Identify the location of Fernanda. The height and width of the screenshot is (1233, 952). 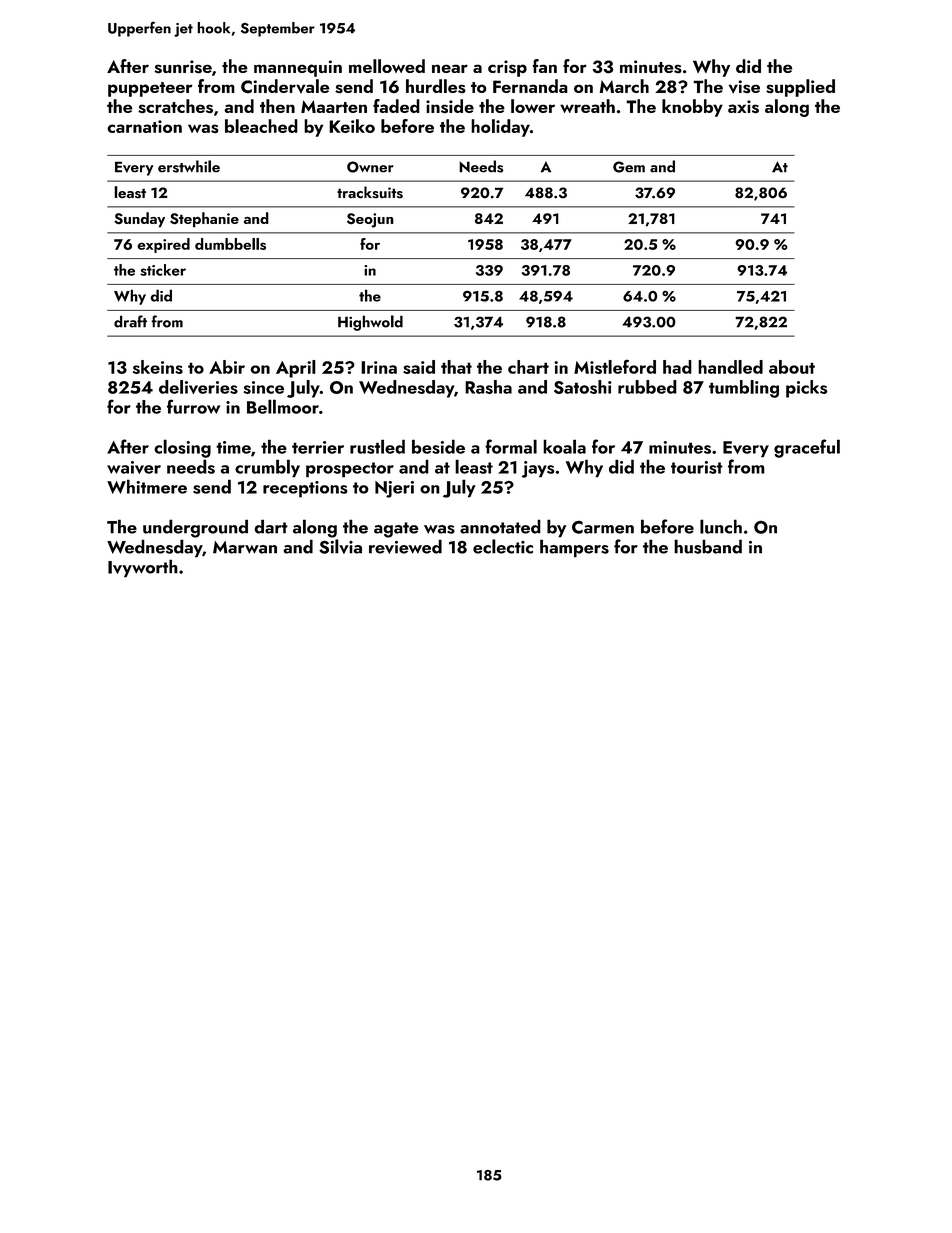
(530, 86).
